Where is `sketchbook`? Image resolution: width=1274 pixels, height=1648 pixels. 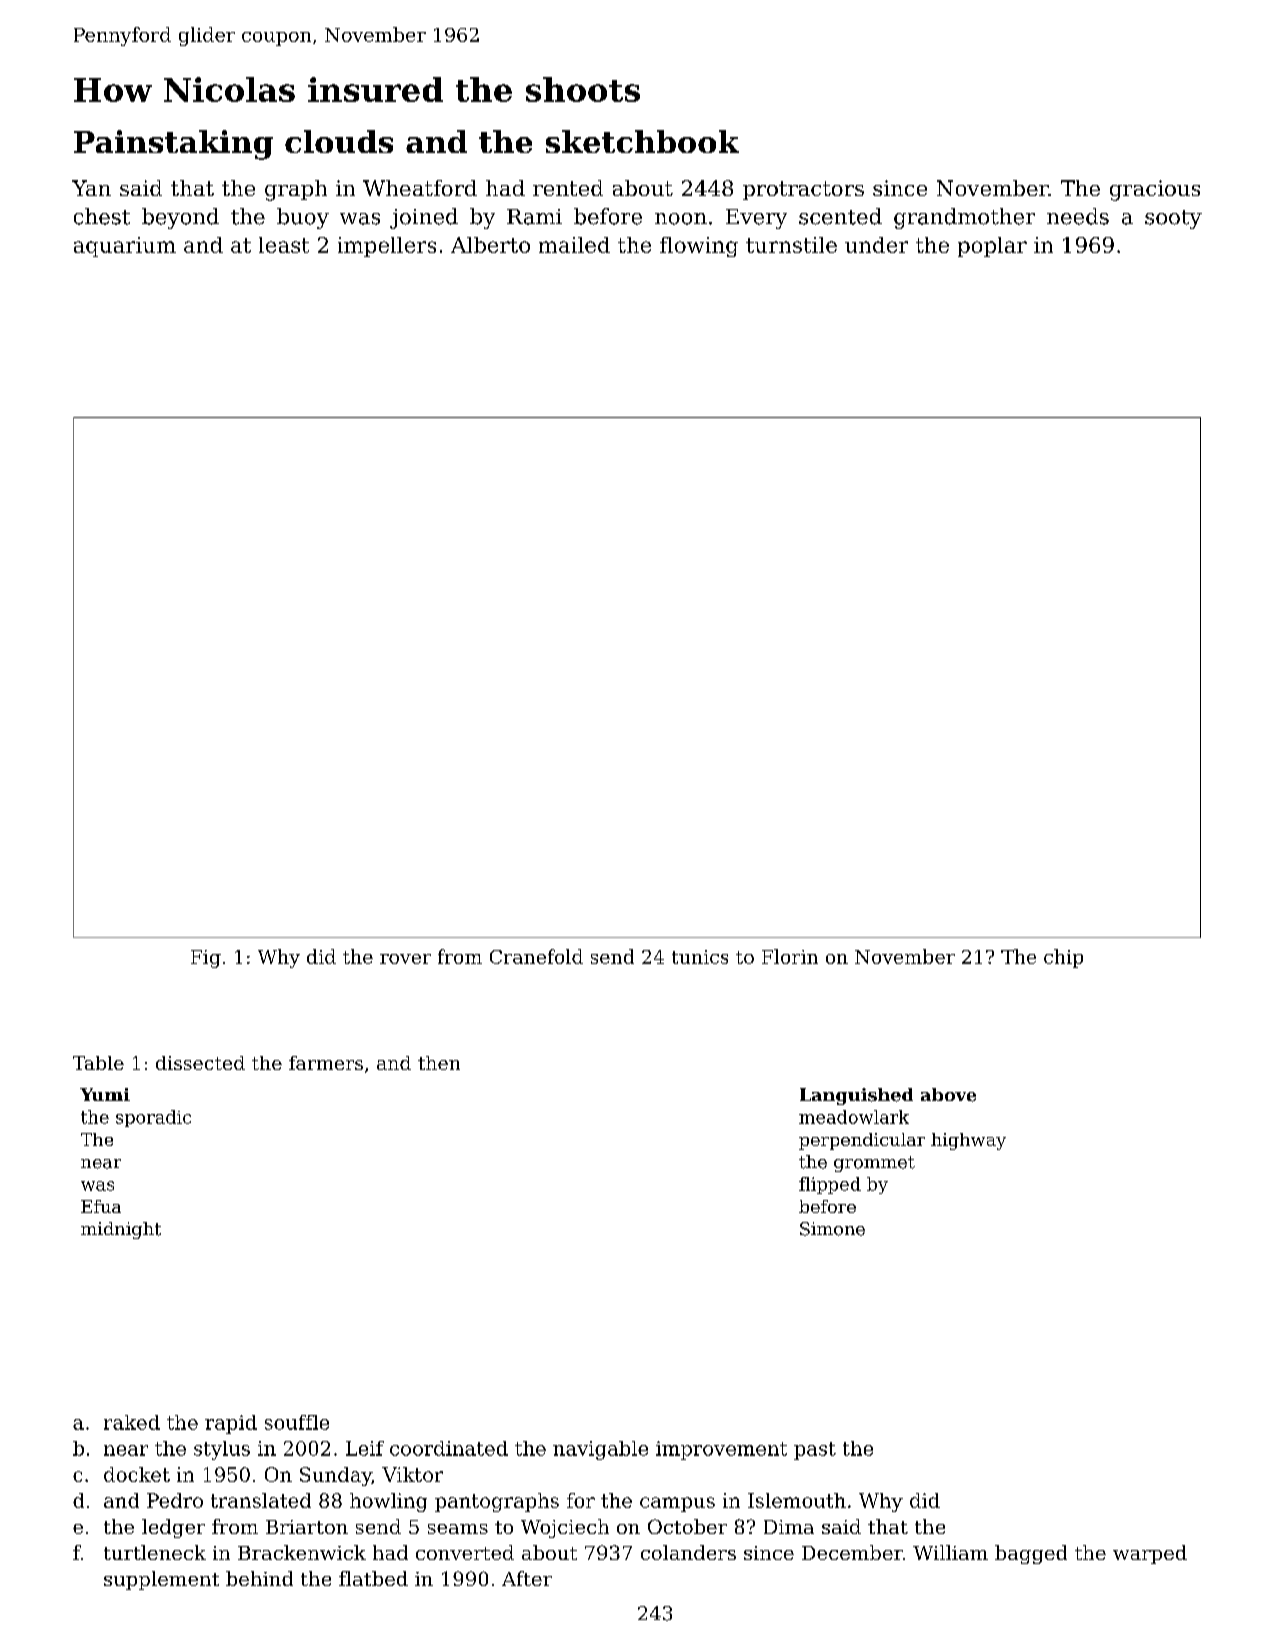 sketchbook is located at coordinates (642, 141).
